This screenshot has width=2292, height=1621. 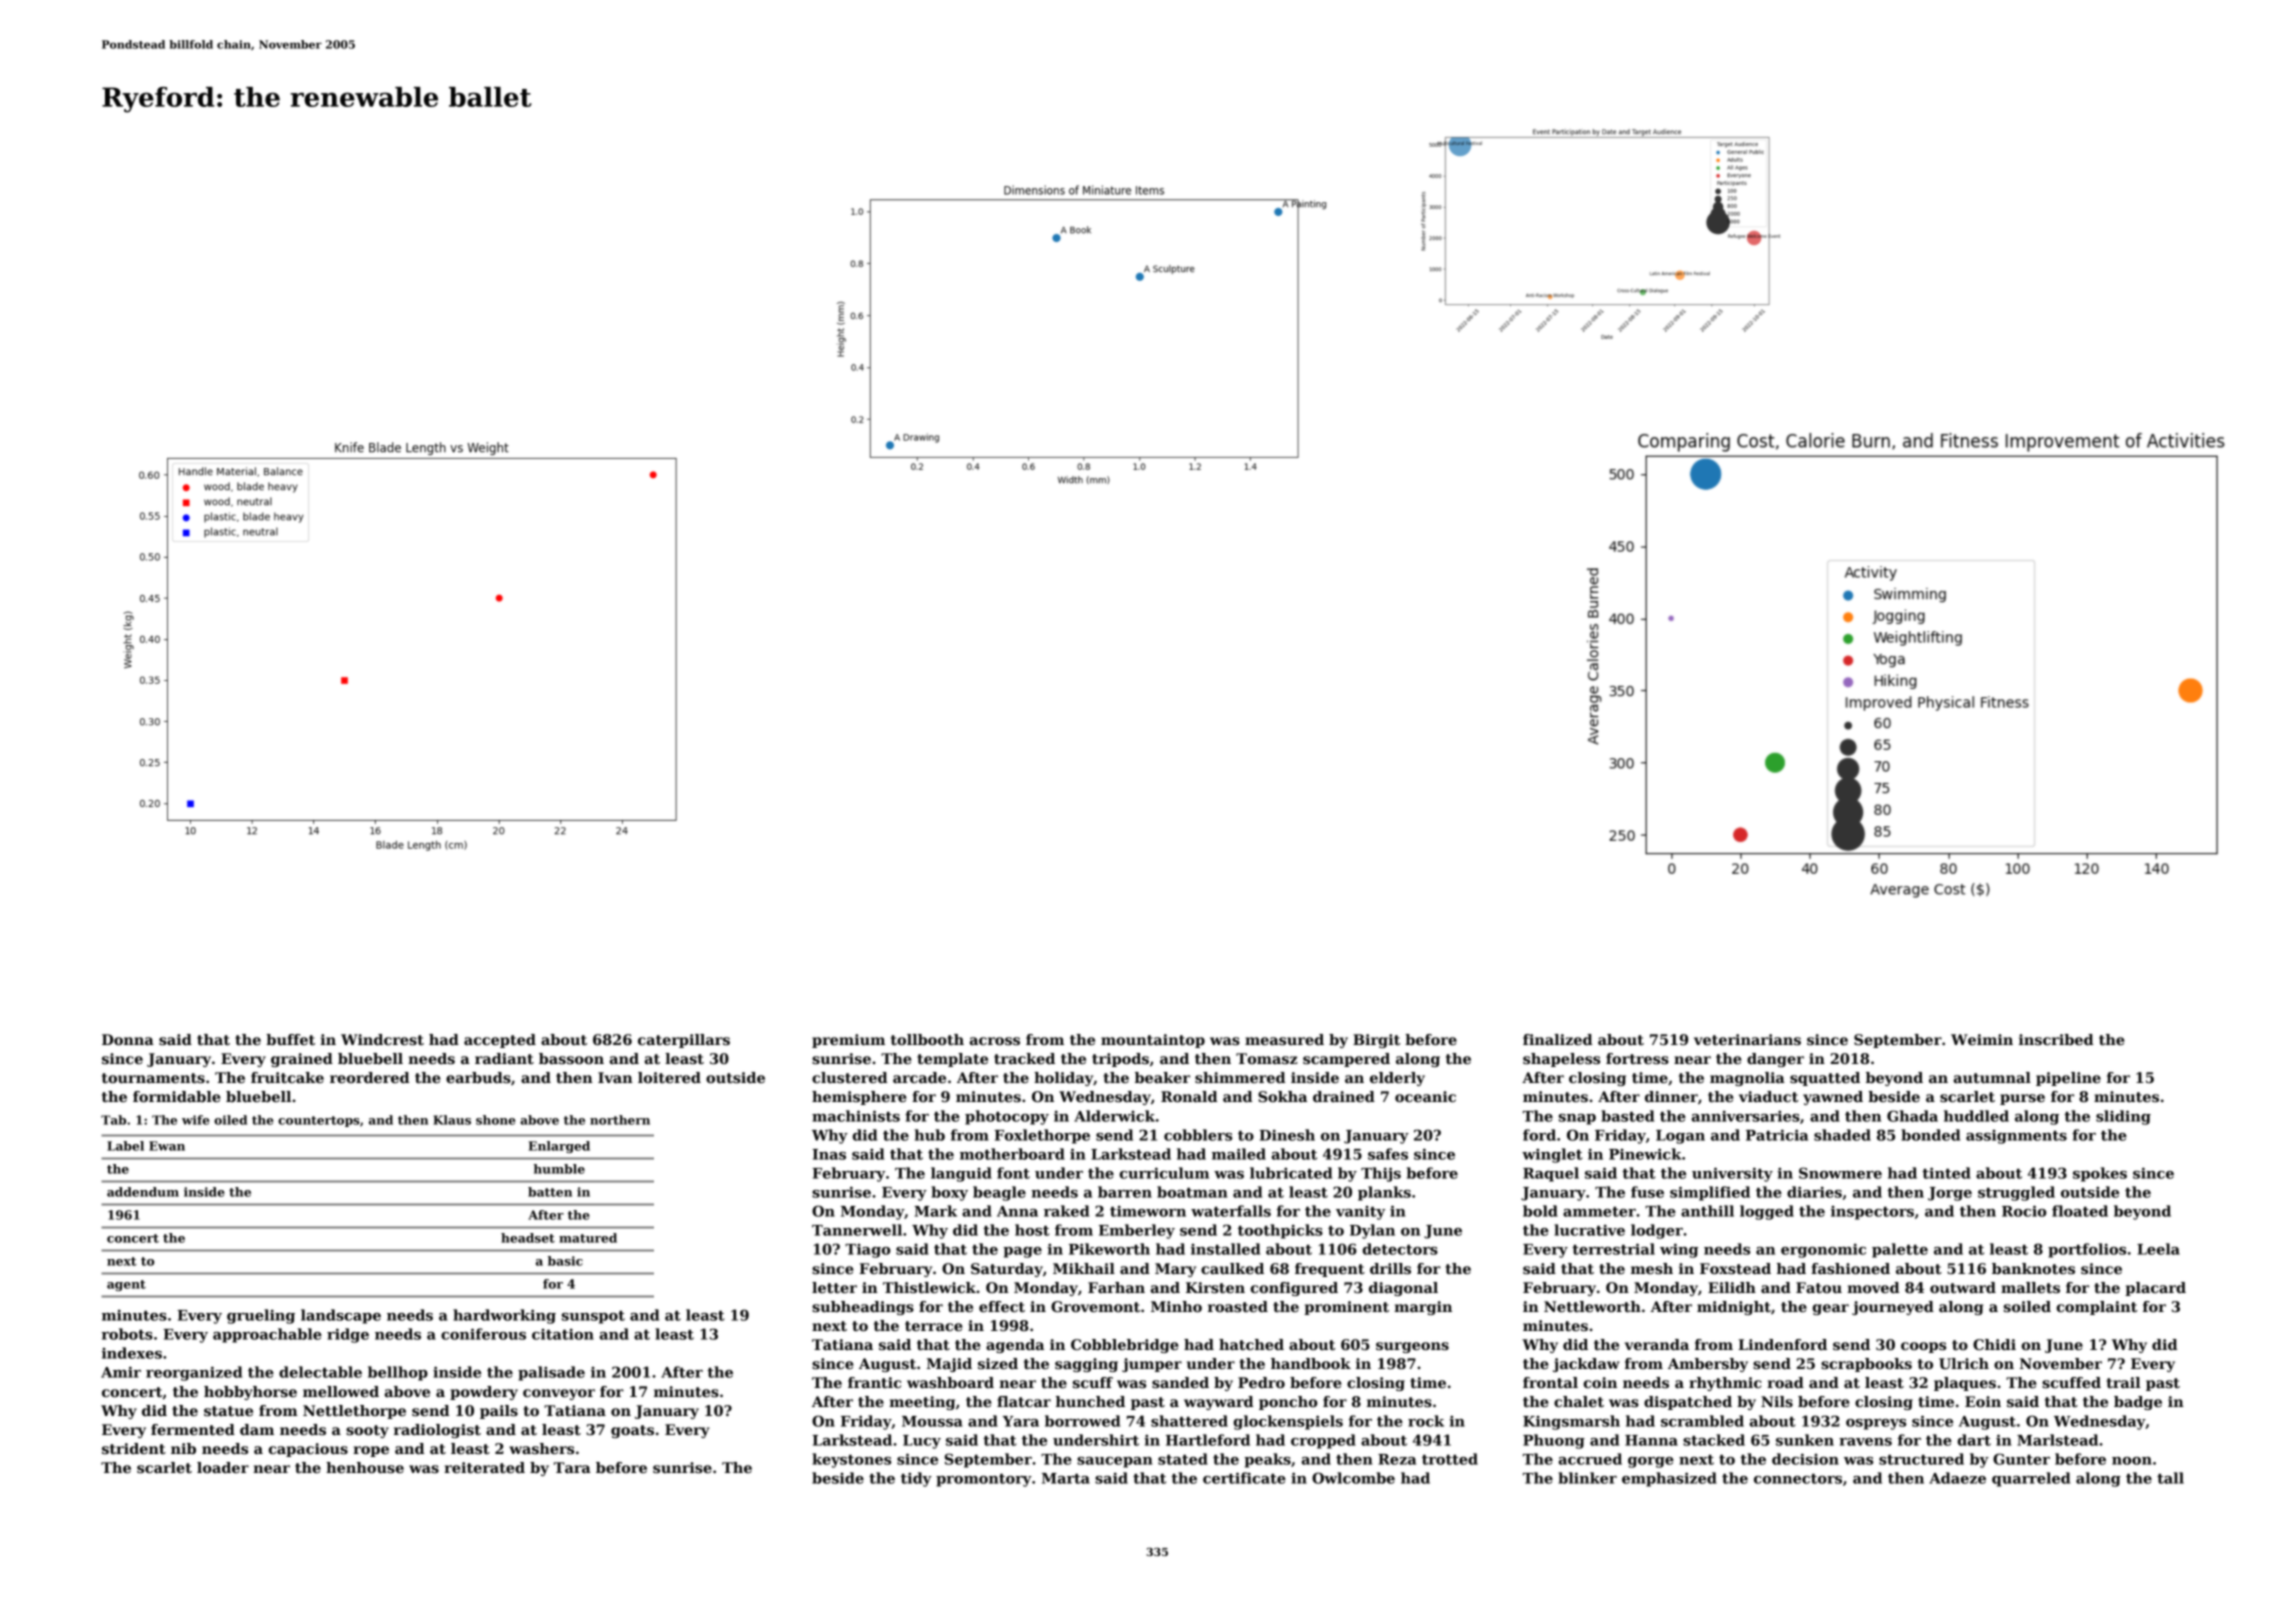 I want to click on floated, so click(x=2080, y=1211).
